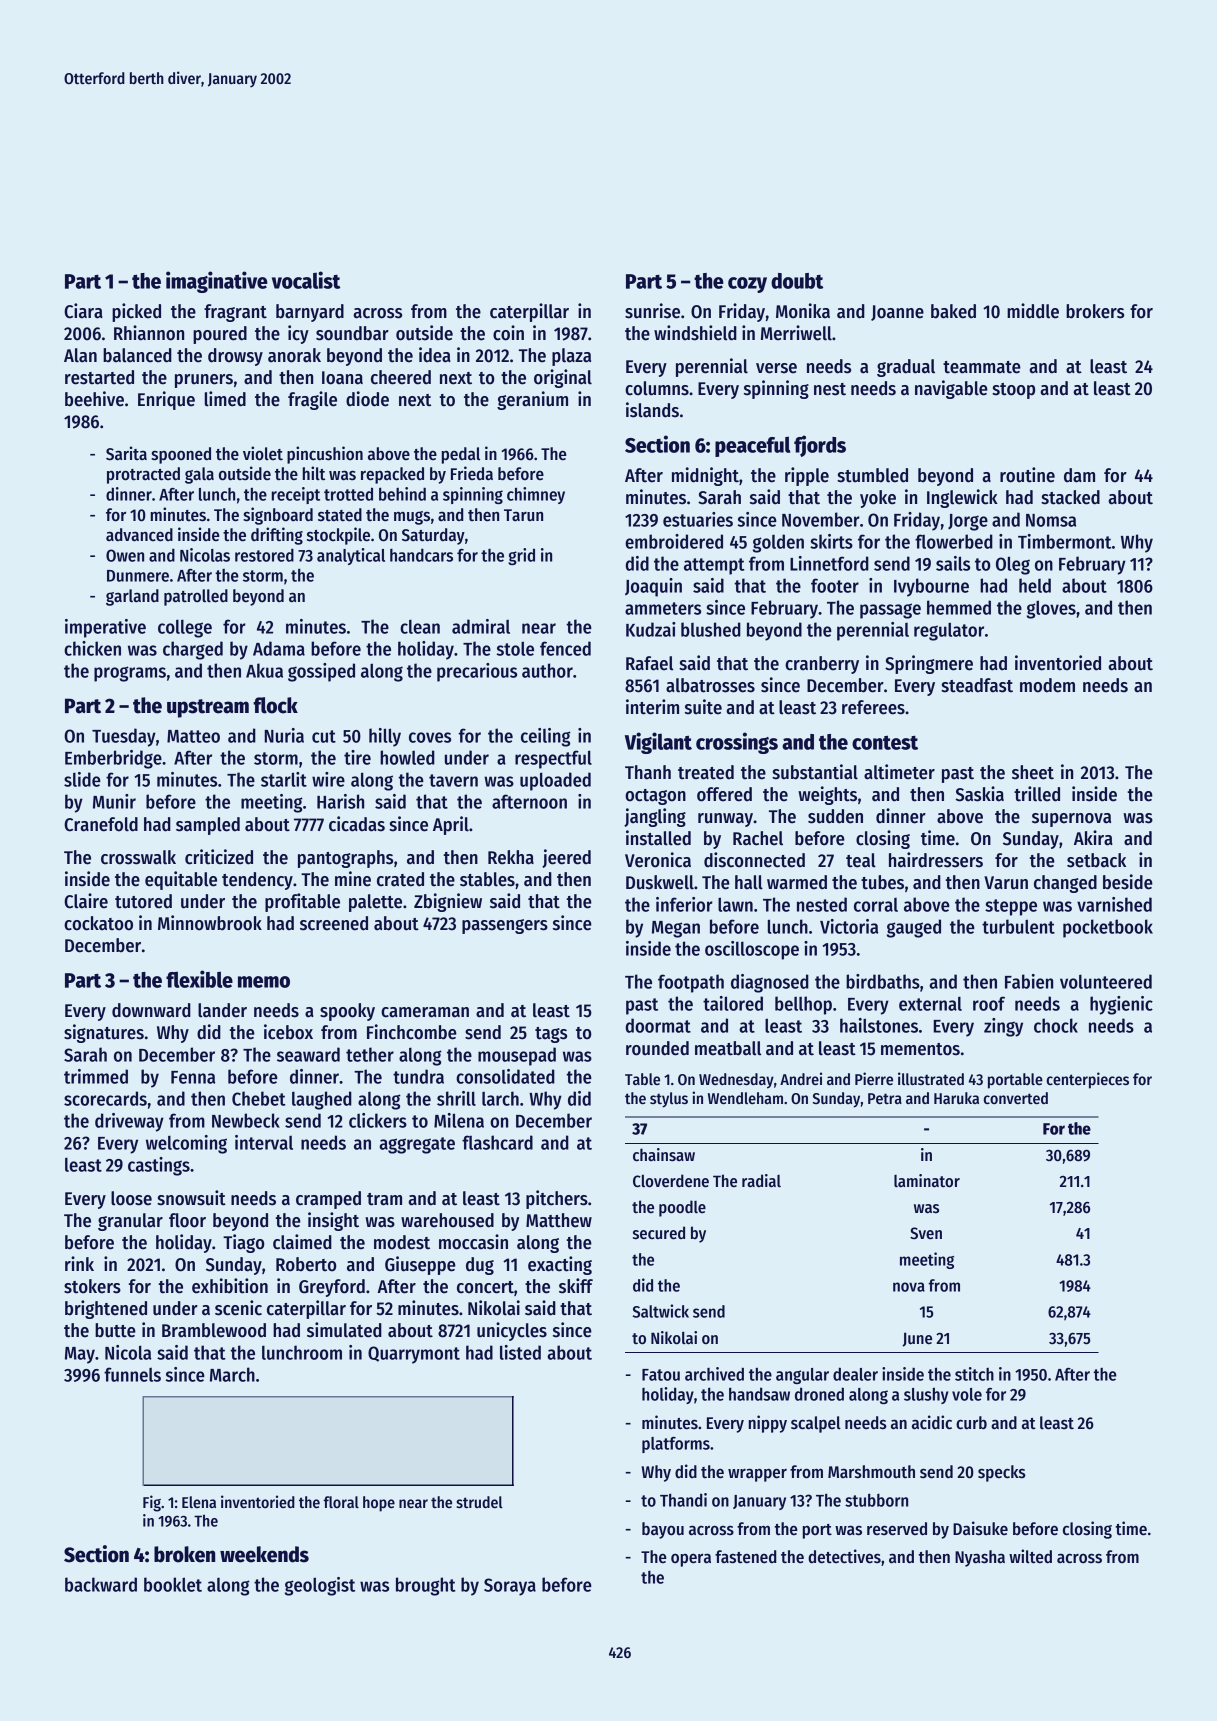 The width and height of the screenshot is (1217, 1721). Describe the element at coordinates (193, 1077) in the screenshot. I see `Fenna` at that location.
